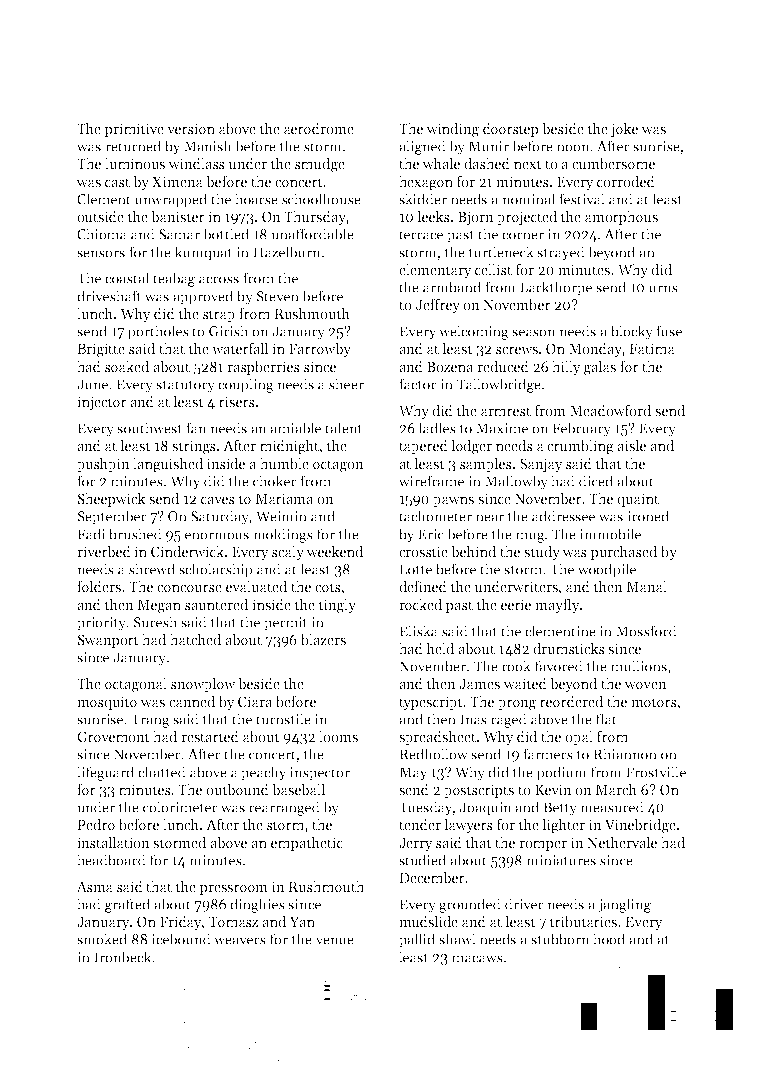  Describe the element at coordinates (541, 465) in the screenshot. I see `Sanjay` at that location.
